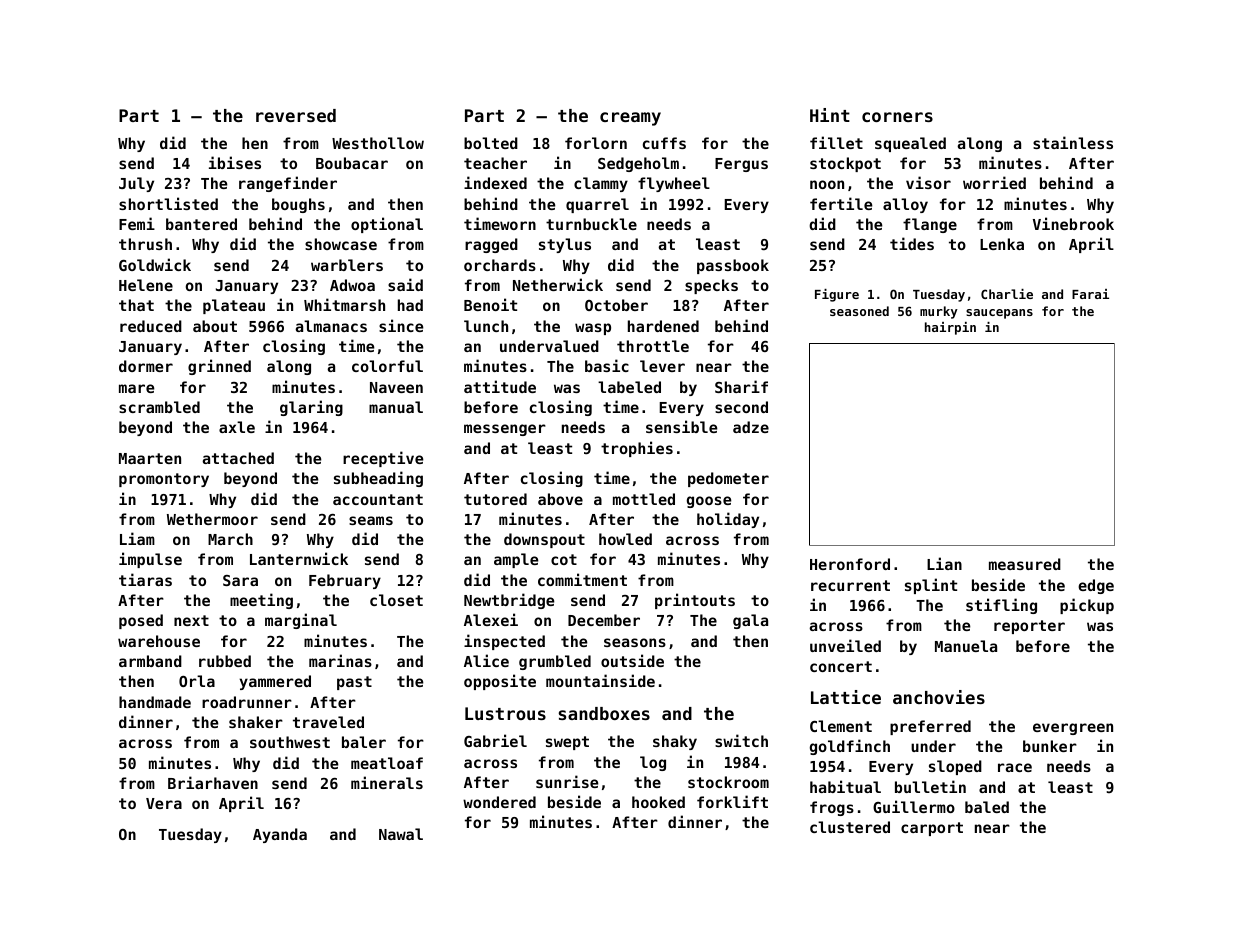 The height and width of the page is (952, 1233). I want to click on Ayanda, so click(280, 835).
